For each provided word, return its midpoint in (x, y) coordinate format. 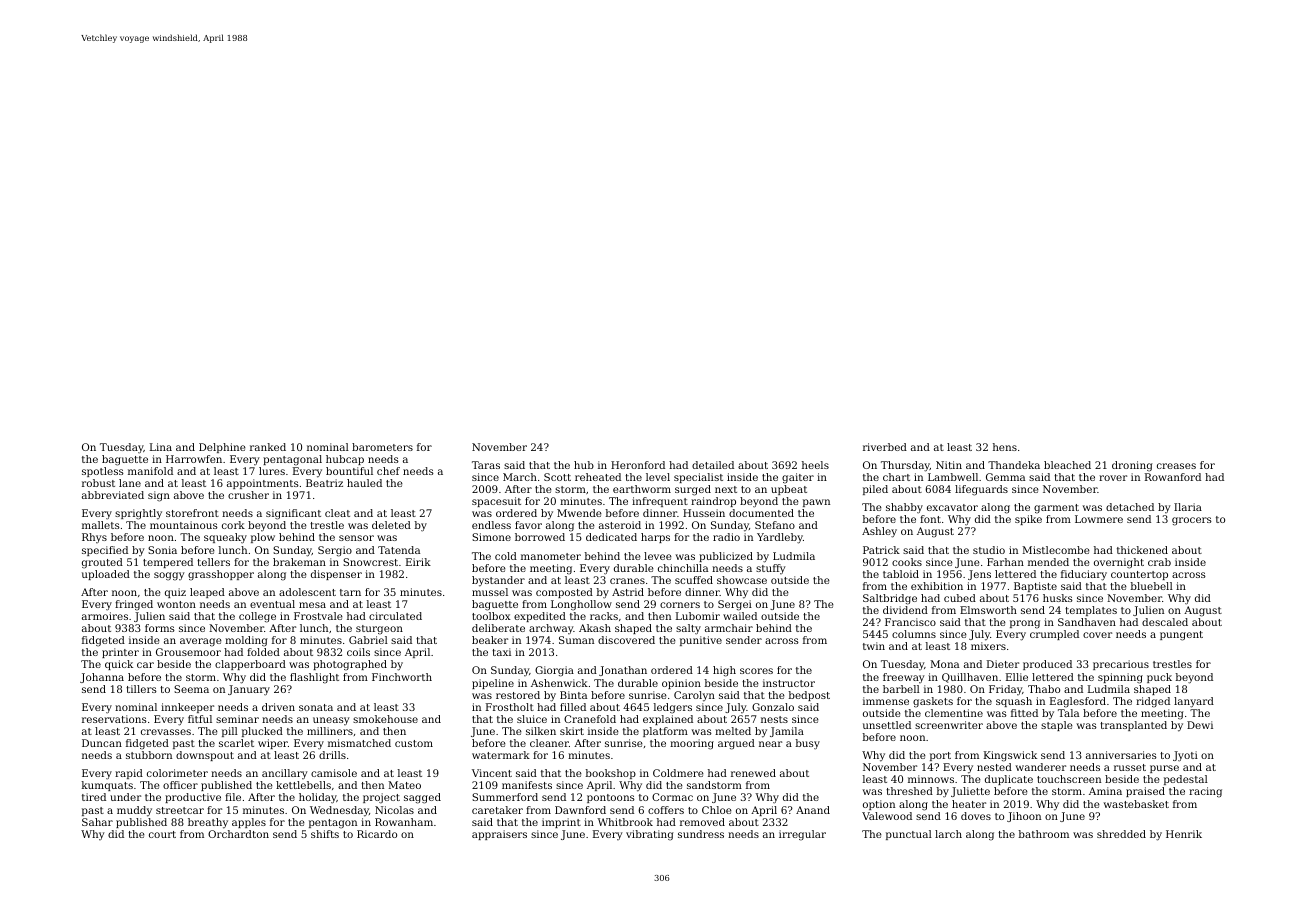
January (249, 690)
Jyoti (1185, 756)
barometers (382, 447)
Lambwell (953, 477)
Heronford (638, 465)
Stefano (775, 525)
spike (1028, 520)
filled (573, 707)
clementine (954, 713)
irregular (802, 835)
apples (249, 823)
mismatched (359, 743)
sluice (532, 719)
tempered (168, 563)
